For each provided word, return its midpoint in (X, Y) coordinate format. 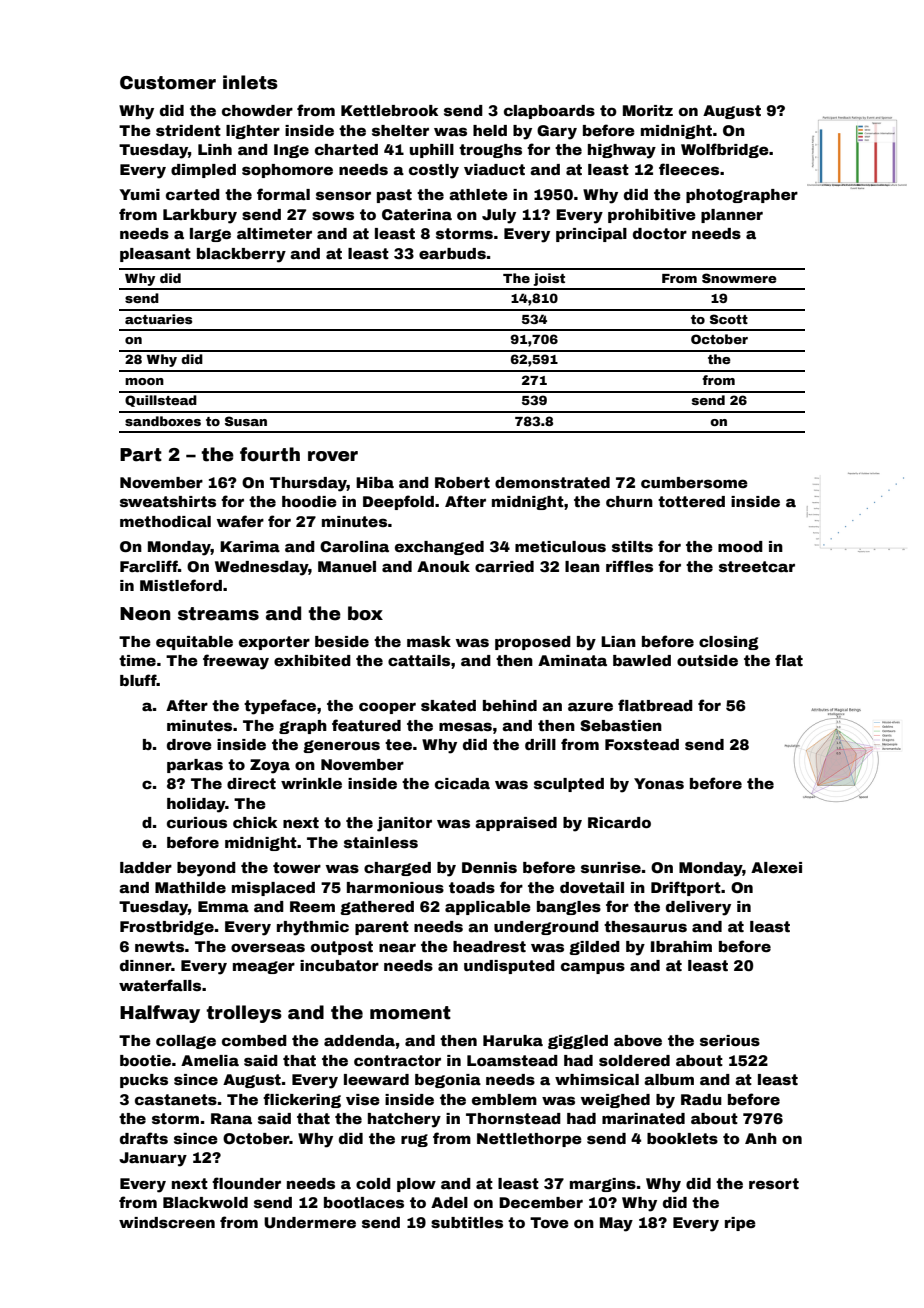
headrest (489, 946)
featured (366, 725)
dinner (145, 965)
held (490, 130)
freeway (236, 662)
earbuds (452, 253)
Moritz (648, 110)
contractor (397, 1060)
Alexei (776, 867)
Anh (761, 1138)
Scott (729, 319)
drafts (144, 1138)
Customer (168, 83)
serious (730, 1040)
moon (144, 381)
